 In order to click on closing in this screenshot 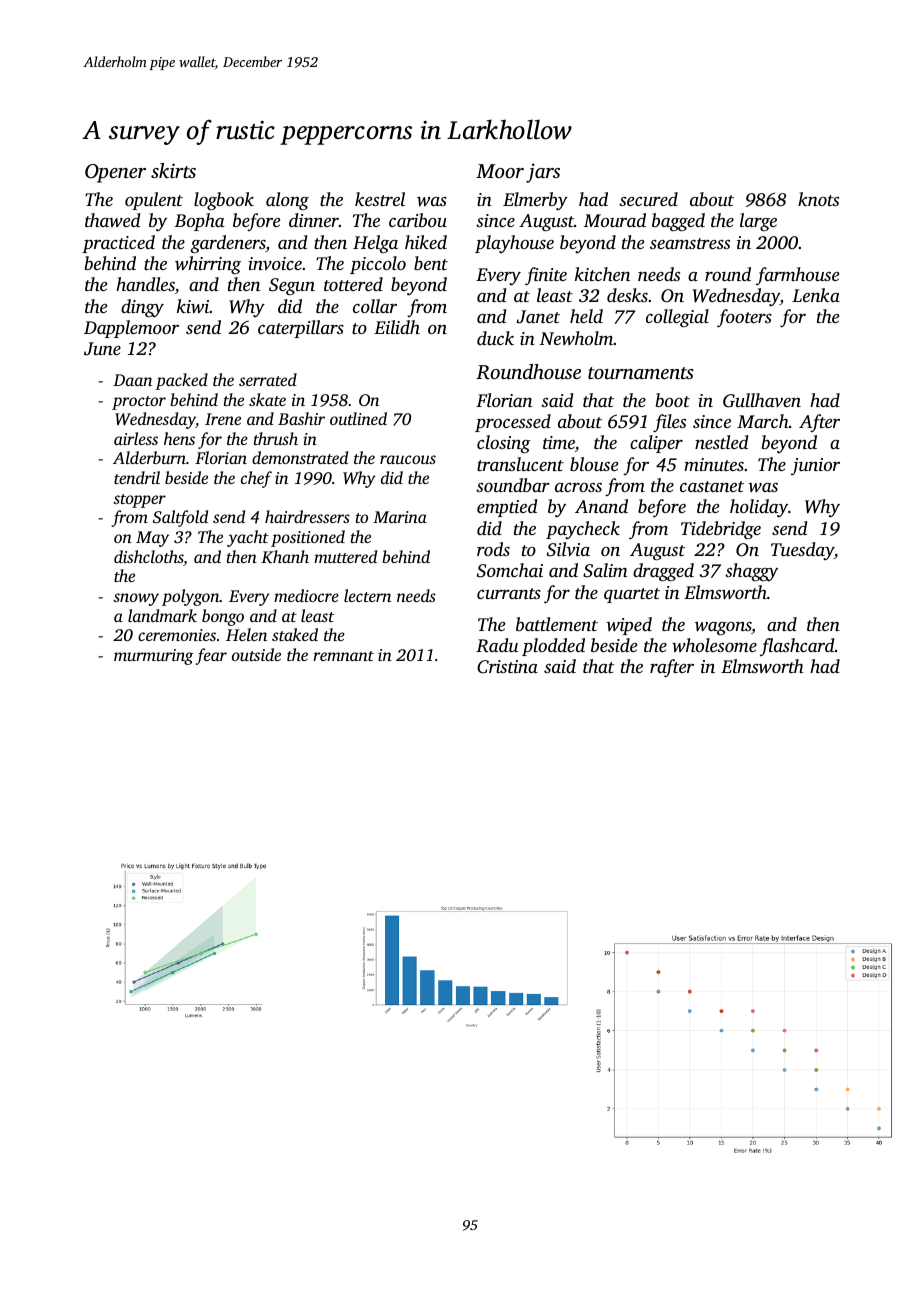, I will do `click(504, 444)`.
